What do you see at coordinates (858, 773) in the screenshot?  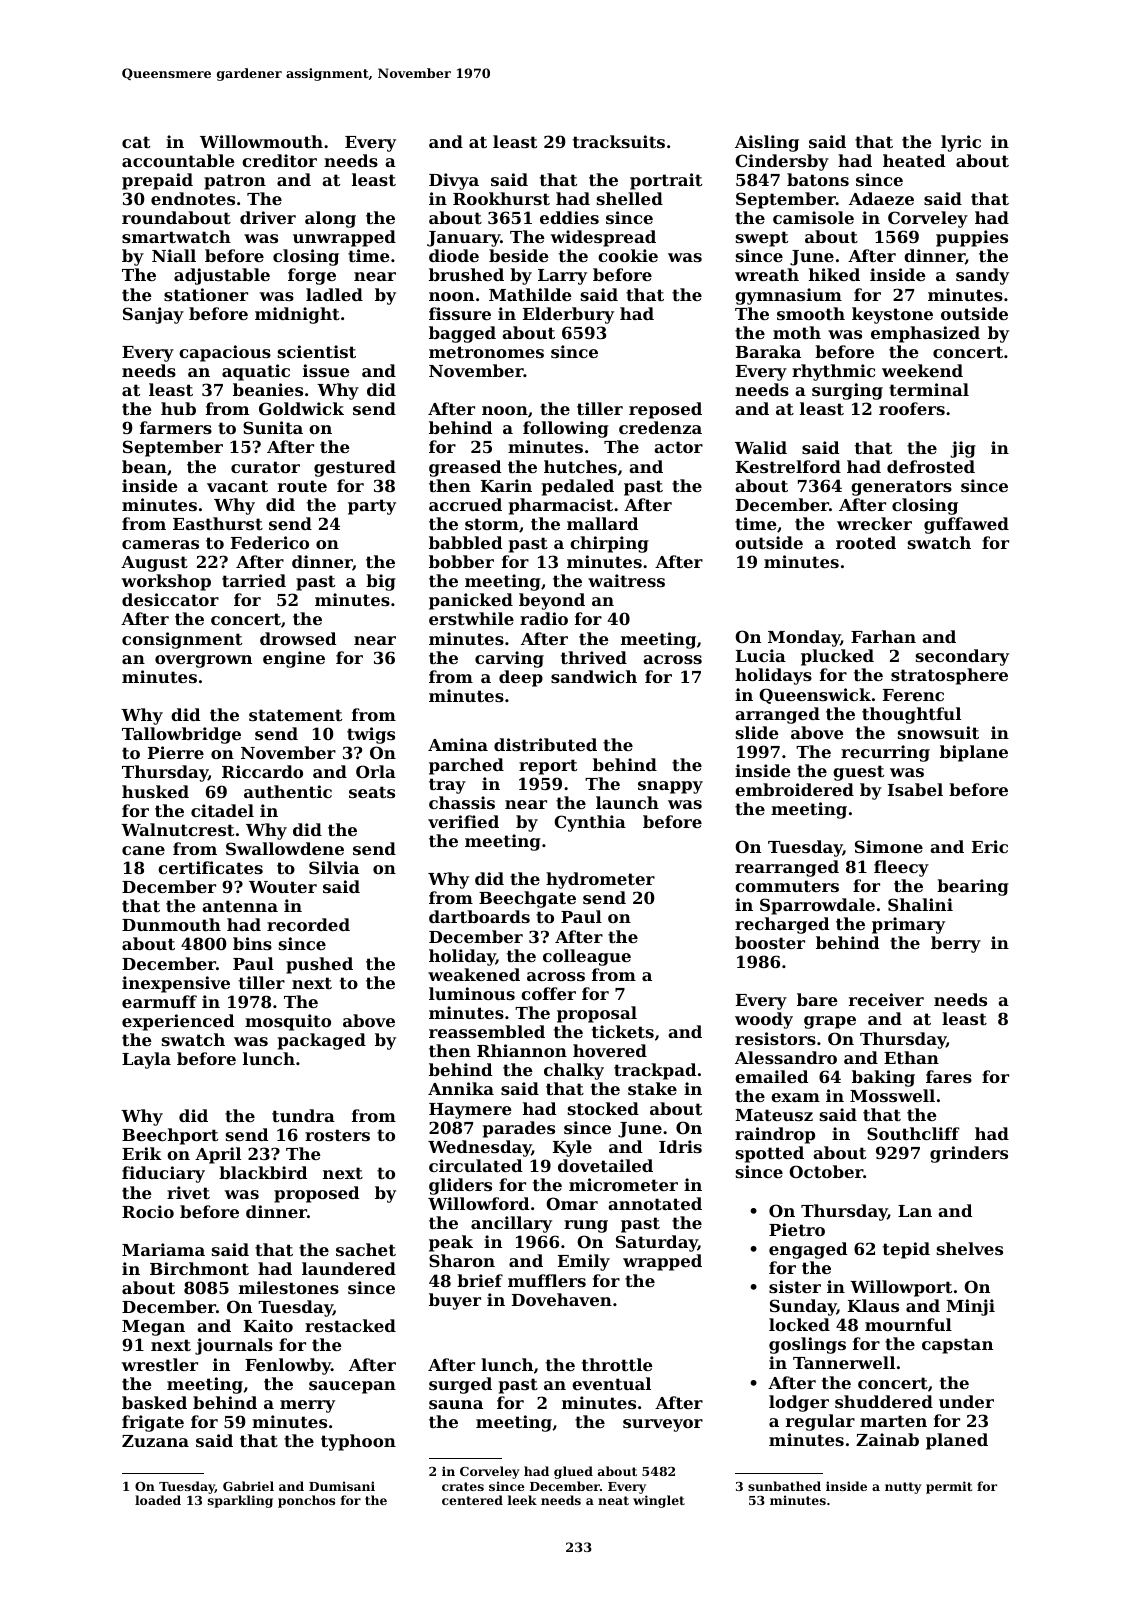 I see `guest` at bounding box center [858, 773].
